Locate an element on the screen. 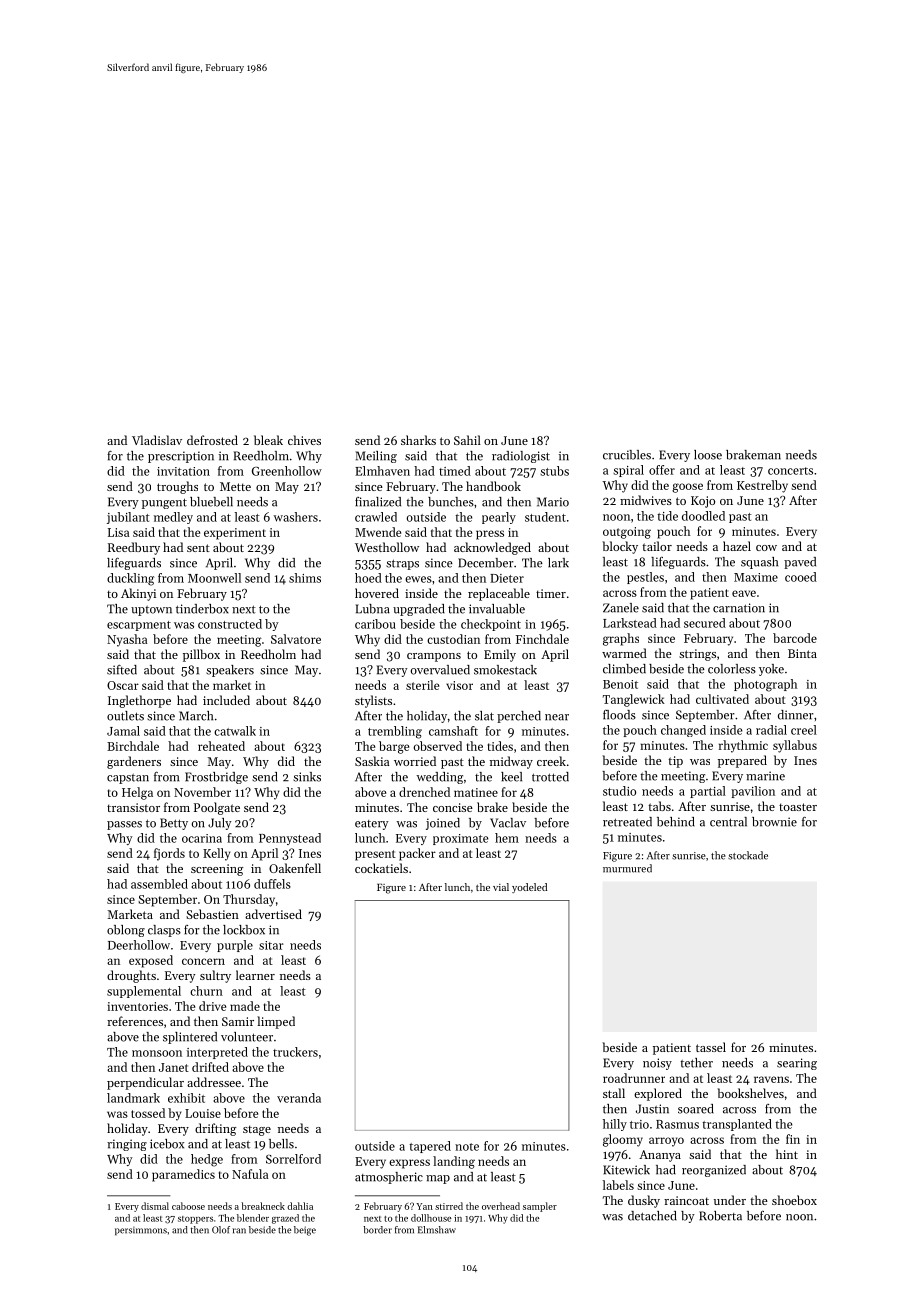 The width and height of the screenshot is (924, 1308). crucibles is located at coordinates (627, 455).
